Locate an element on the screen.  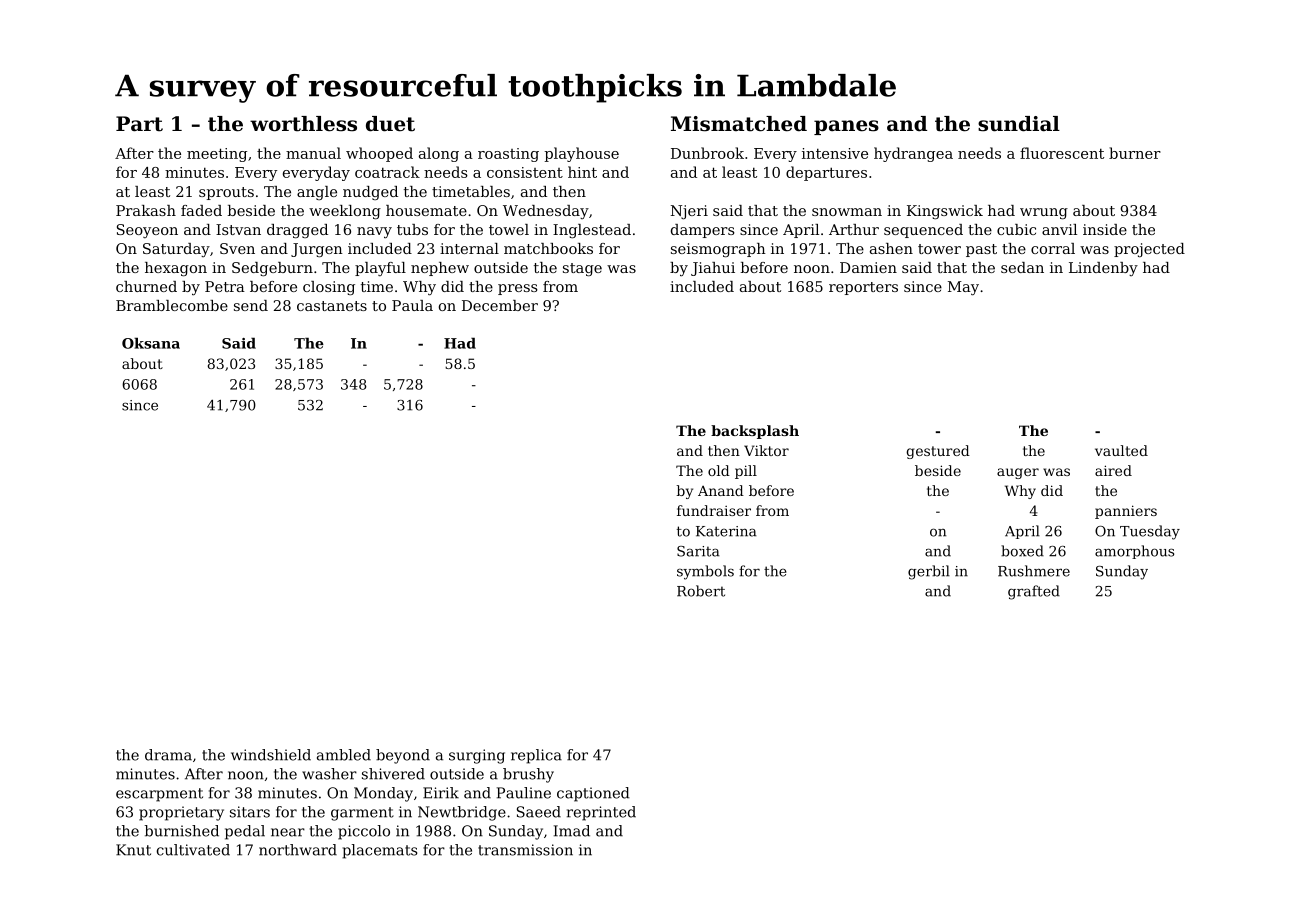
panniers is located at coordinates (1126, 512).
